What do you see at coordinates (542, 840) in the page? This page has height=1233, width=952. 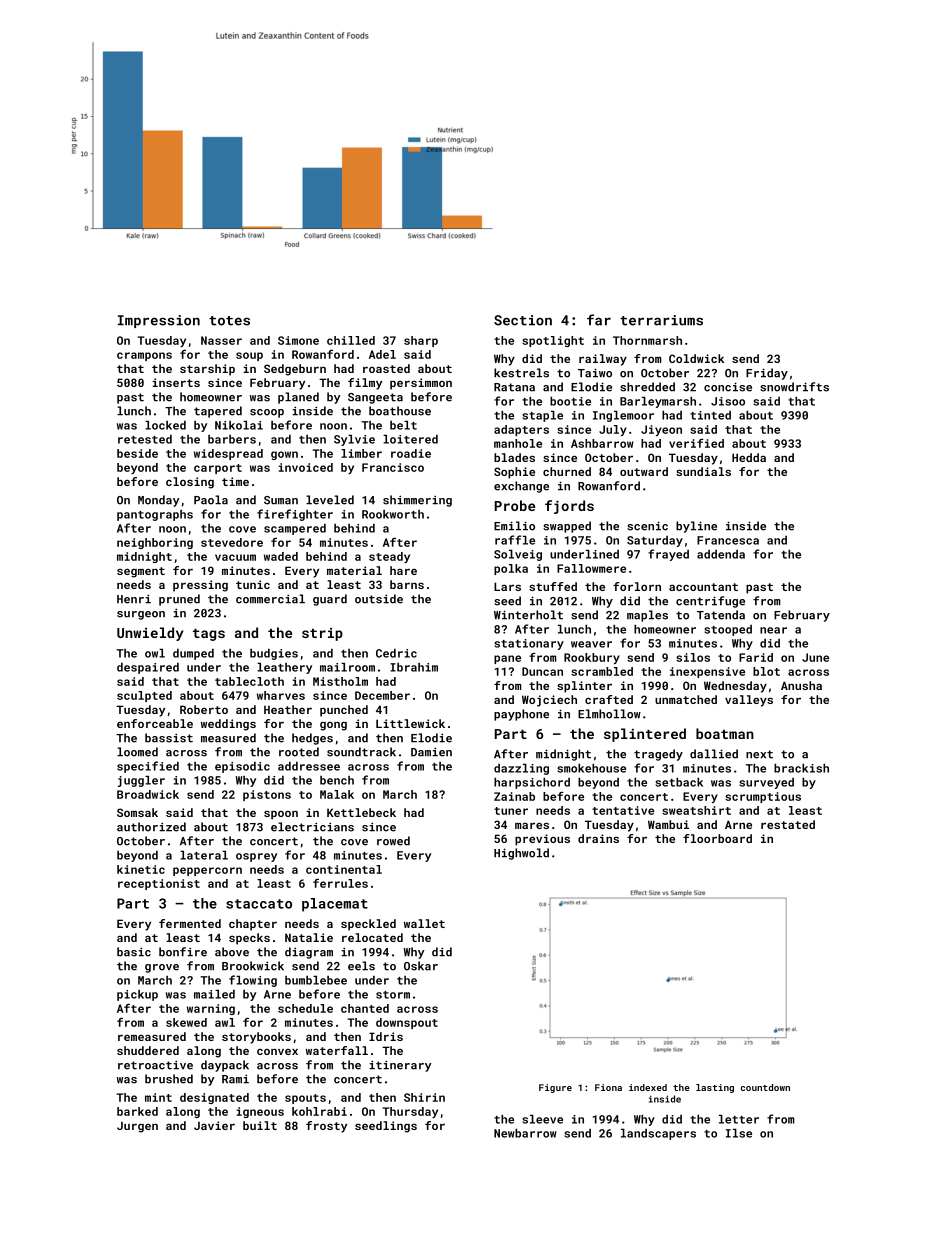 I see `previous` at bounding box center [542, 840].
